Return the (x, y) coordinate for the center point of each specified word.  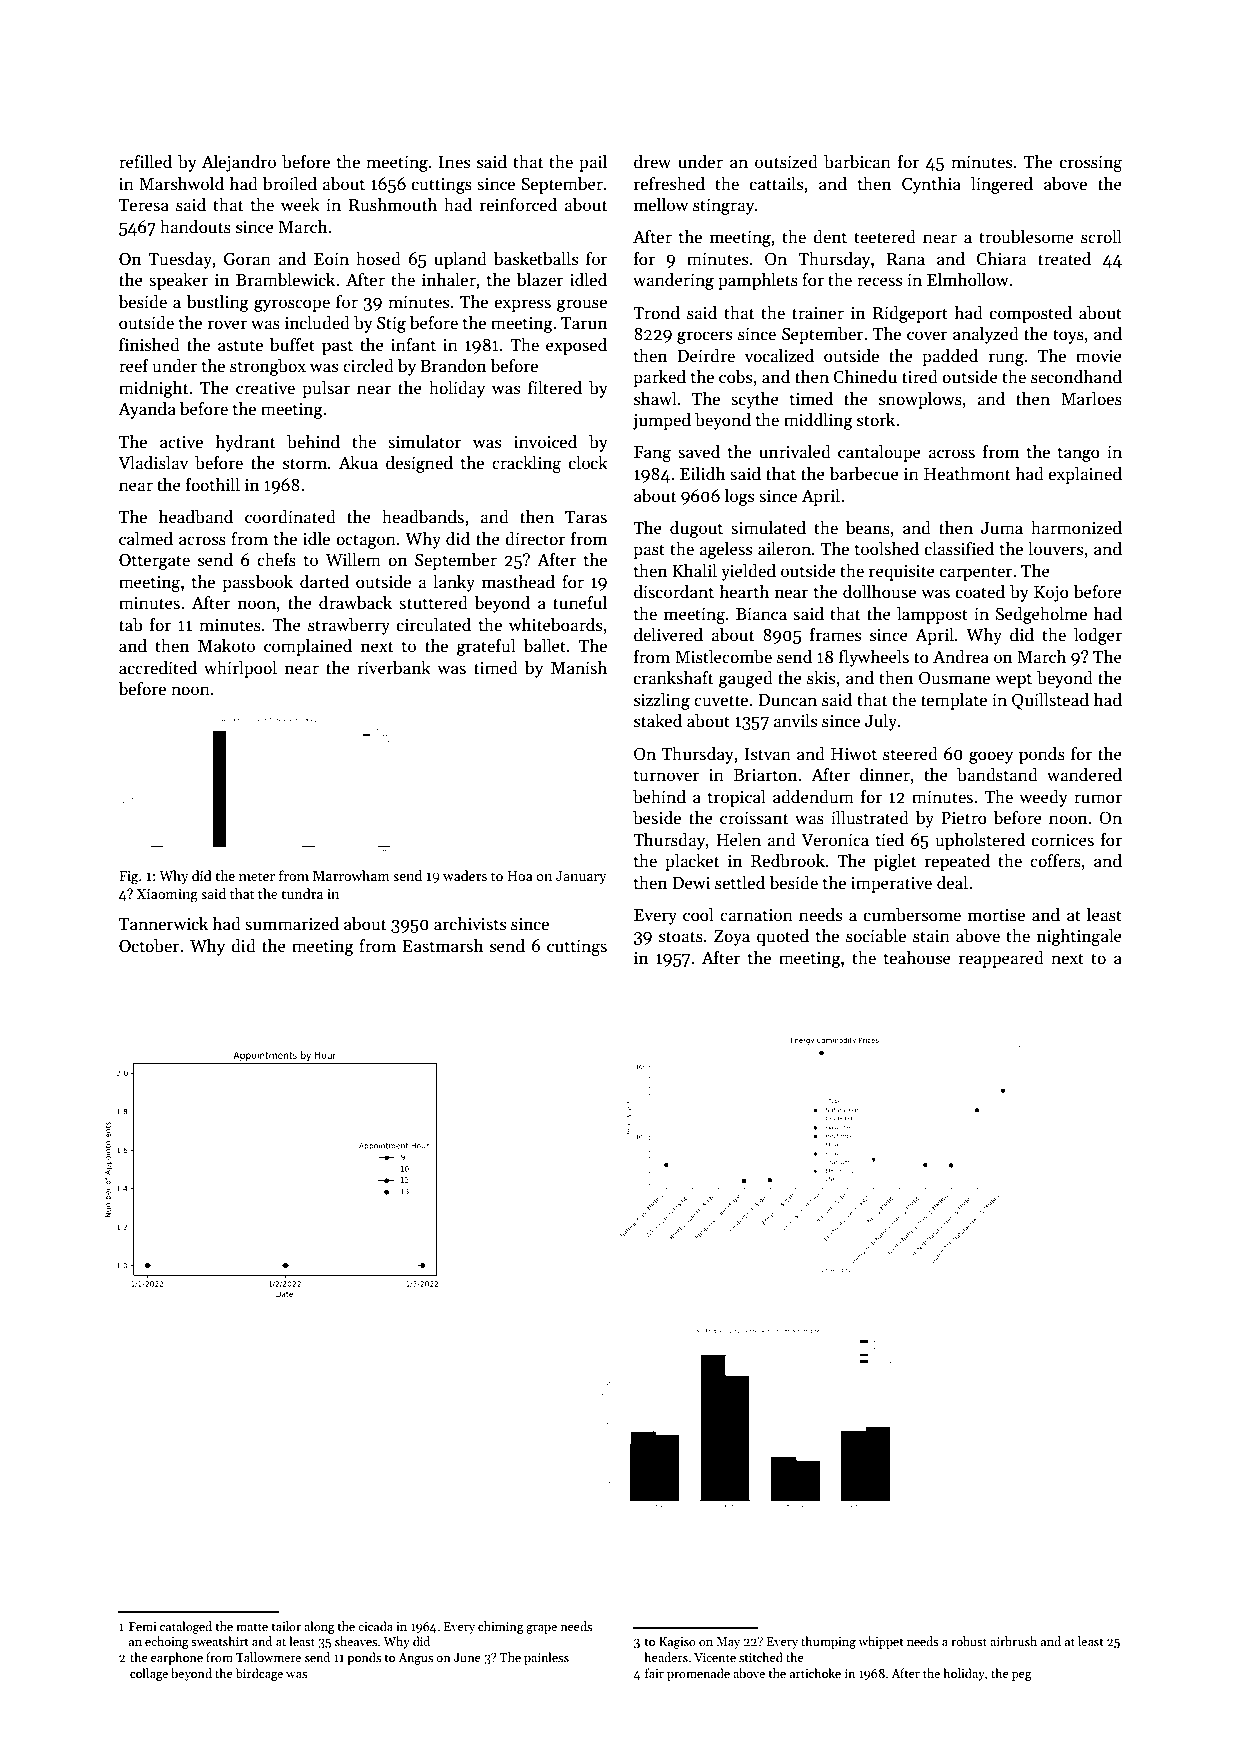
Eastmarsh (443, 946)
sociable (876, 936)
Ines (454, 162)
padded (950, 357)
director (535, 539)
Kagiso (677, 1643)
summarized (292, 924)
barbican (857, 162)
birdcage (259, 1674)
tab (131, 625)
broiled (290, 184)
